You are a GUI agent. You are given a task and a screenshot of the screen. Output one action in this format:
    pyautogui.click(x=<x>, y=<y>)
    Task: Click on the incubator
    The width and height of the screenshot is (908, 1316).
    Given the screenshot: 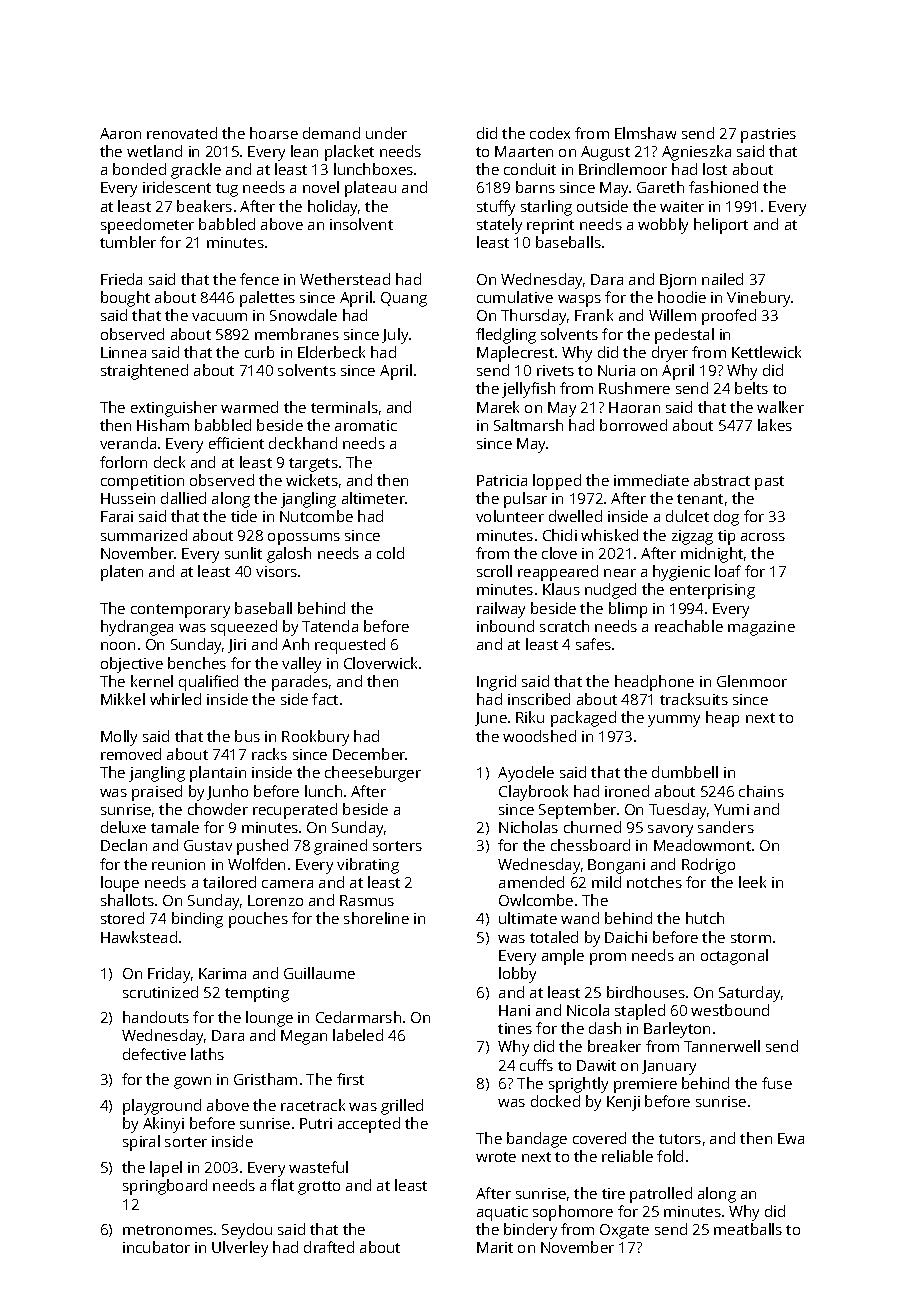 What is the action you would take?
    pyautogui.click(x=156, y=1247)
